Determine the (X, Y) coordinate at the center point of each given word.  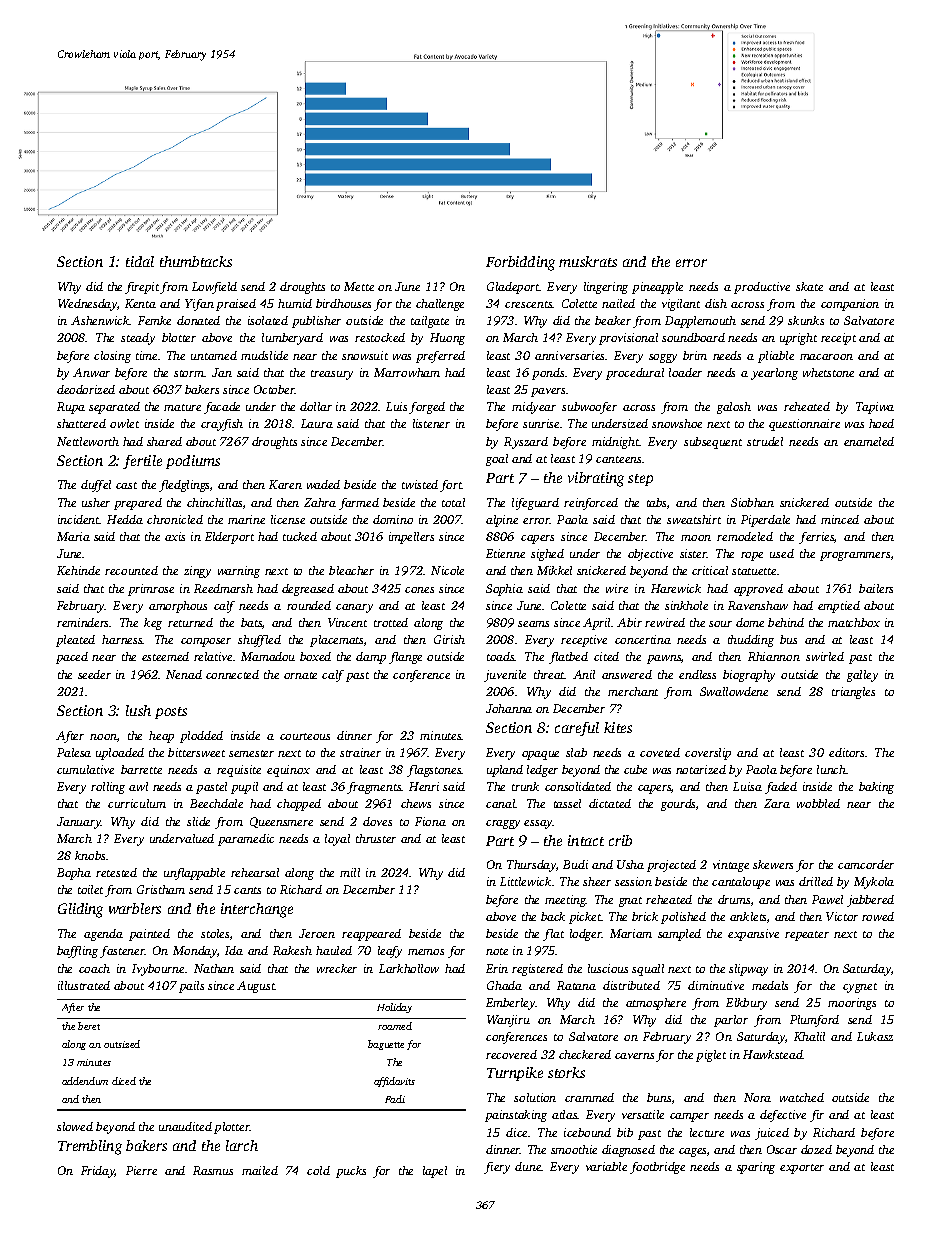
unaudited (185, 1126)
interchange (257, 910)
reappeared (371, 935)
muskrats (588, 261)
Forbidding (520, 263)
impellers (411, 538)
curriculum (137, 803)
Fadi (395, 1099)
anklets (748, 916)
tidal (140, 261)
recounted (131, 570)
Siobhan (752, 502)
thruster (376, 838)
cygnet (860, 988)
